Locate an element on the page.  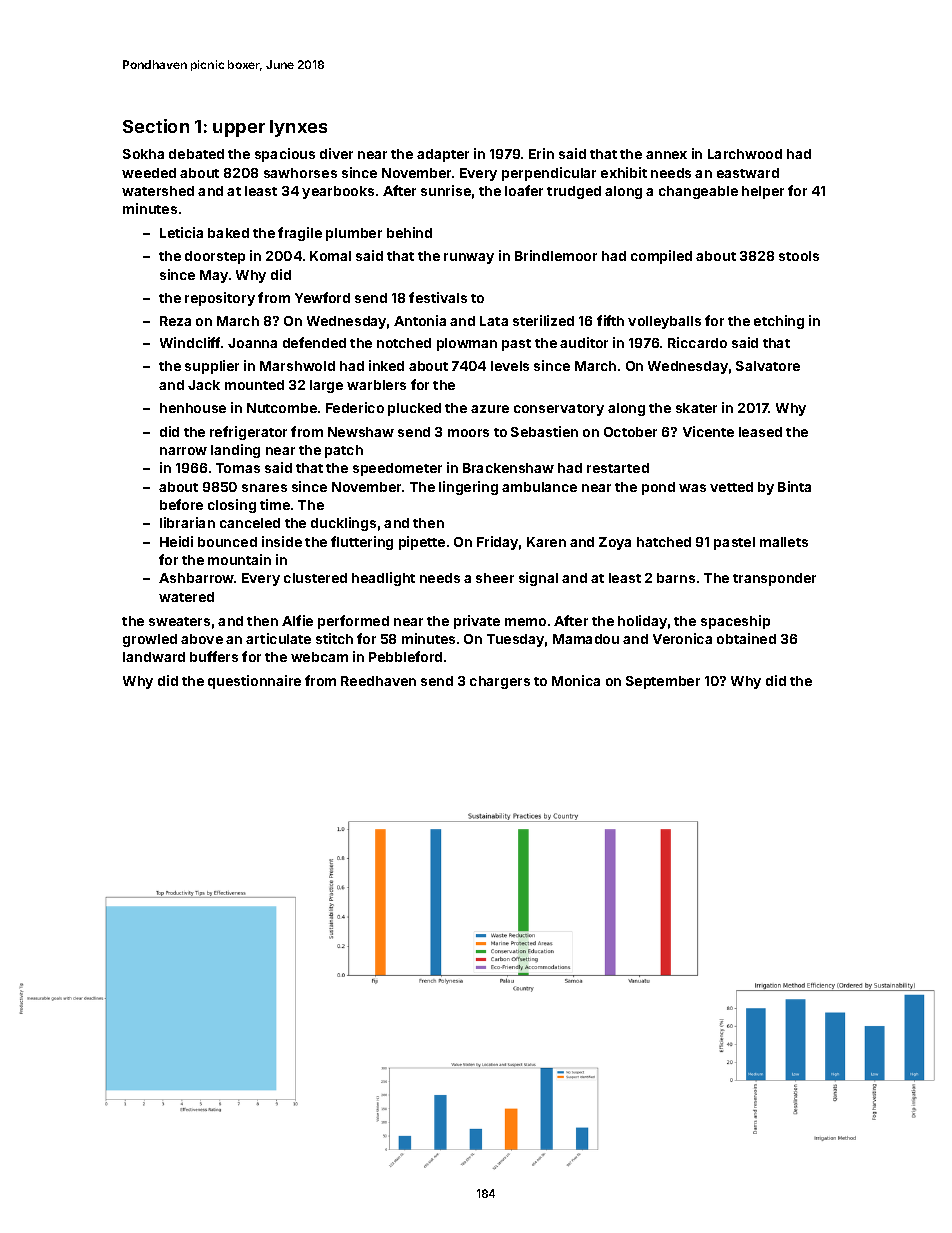
inked is located at coordinates (386, 365).
